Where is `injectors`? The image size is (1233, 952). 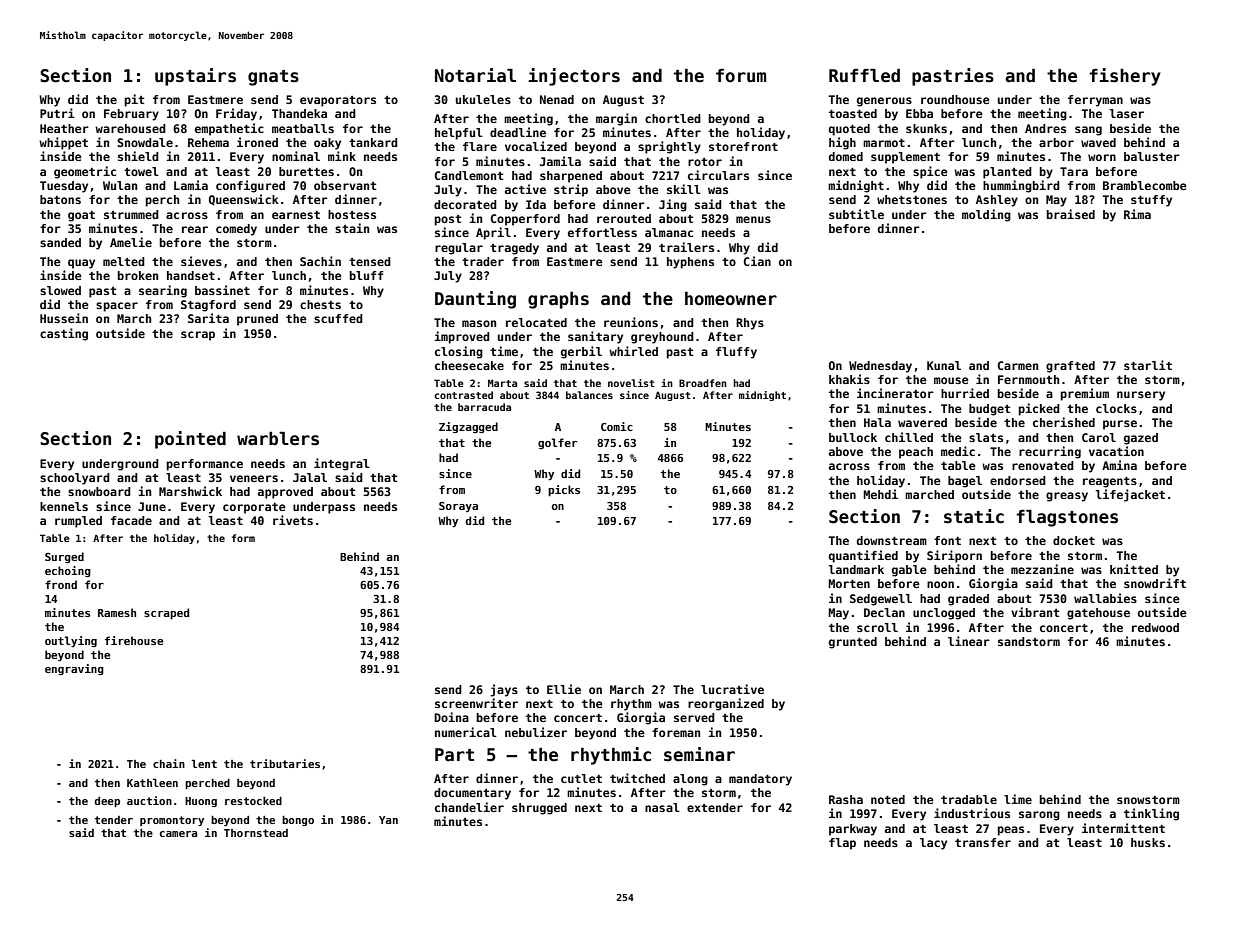
injectors is located at coordinates (574, 77).
